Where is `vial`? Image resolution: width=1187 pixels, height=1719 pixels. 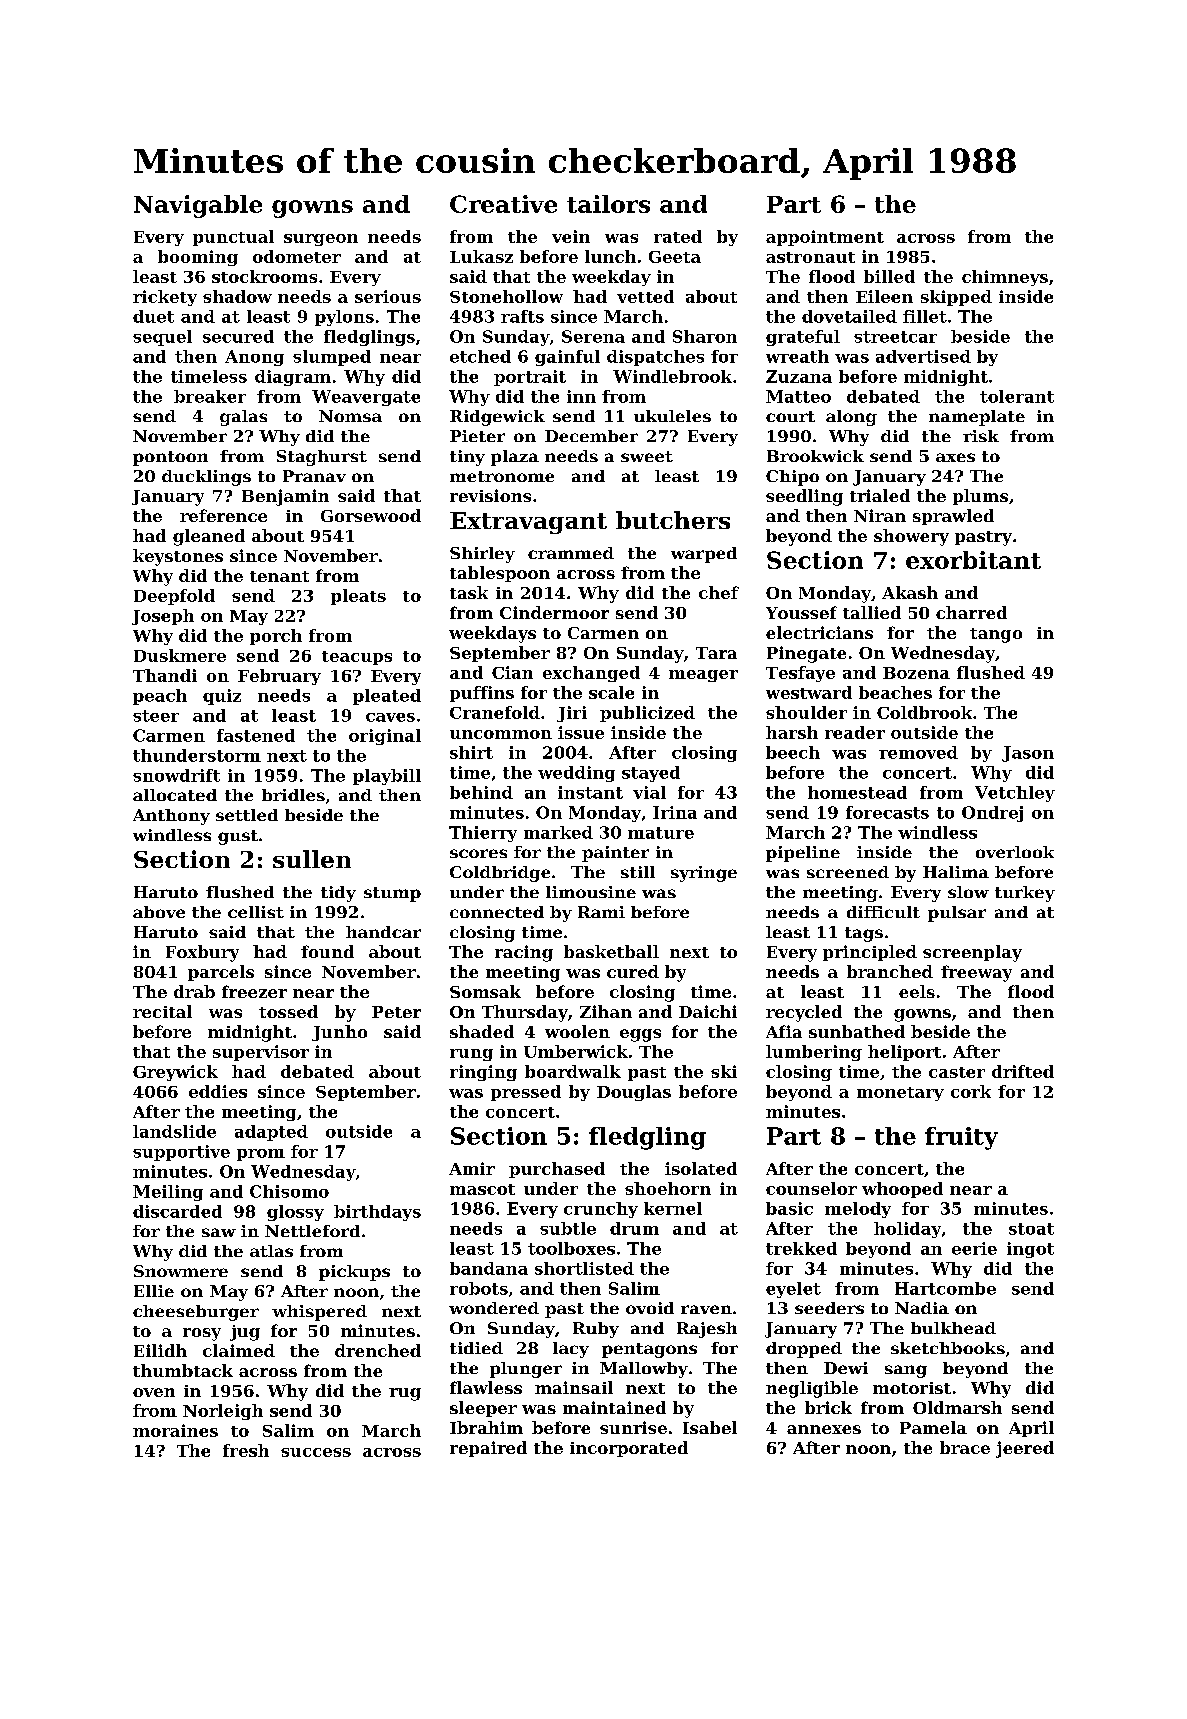
vial is located at coordinates (649, 792).
